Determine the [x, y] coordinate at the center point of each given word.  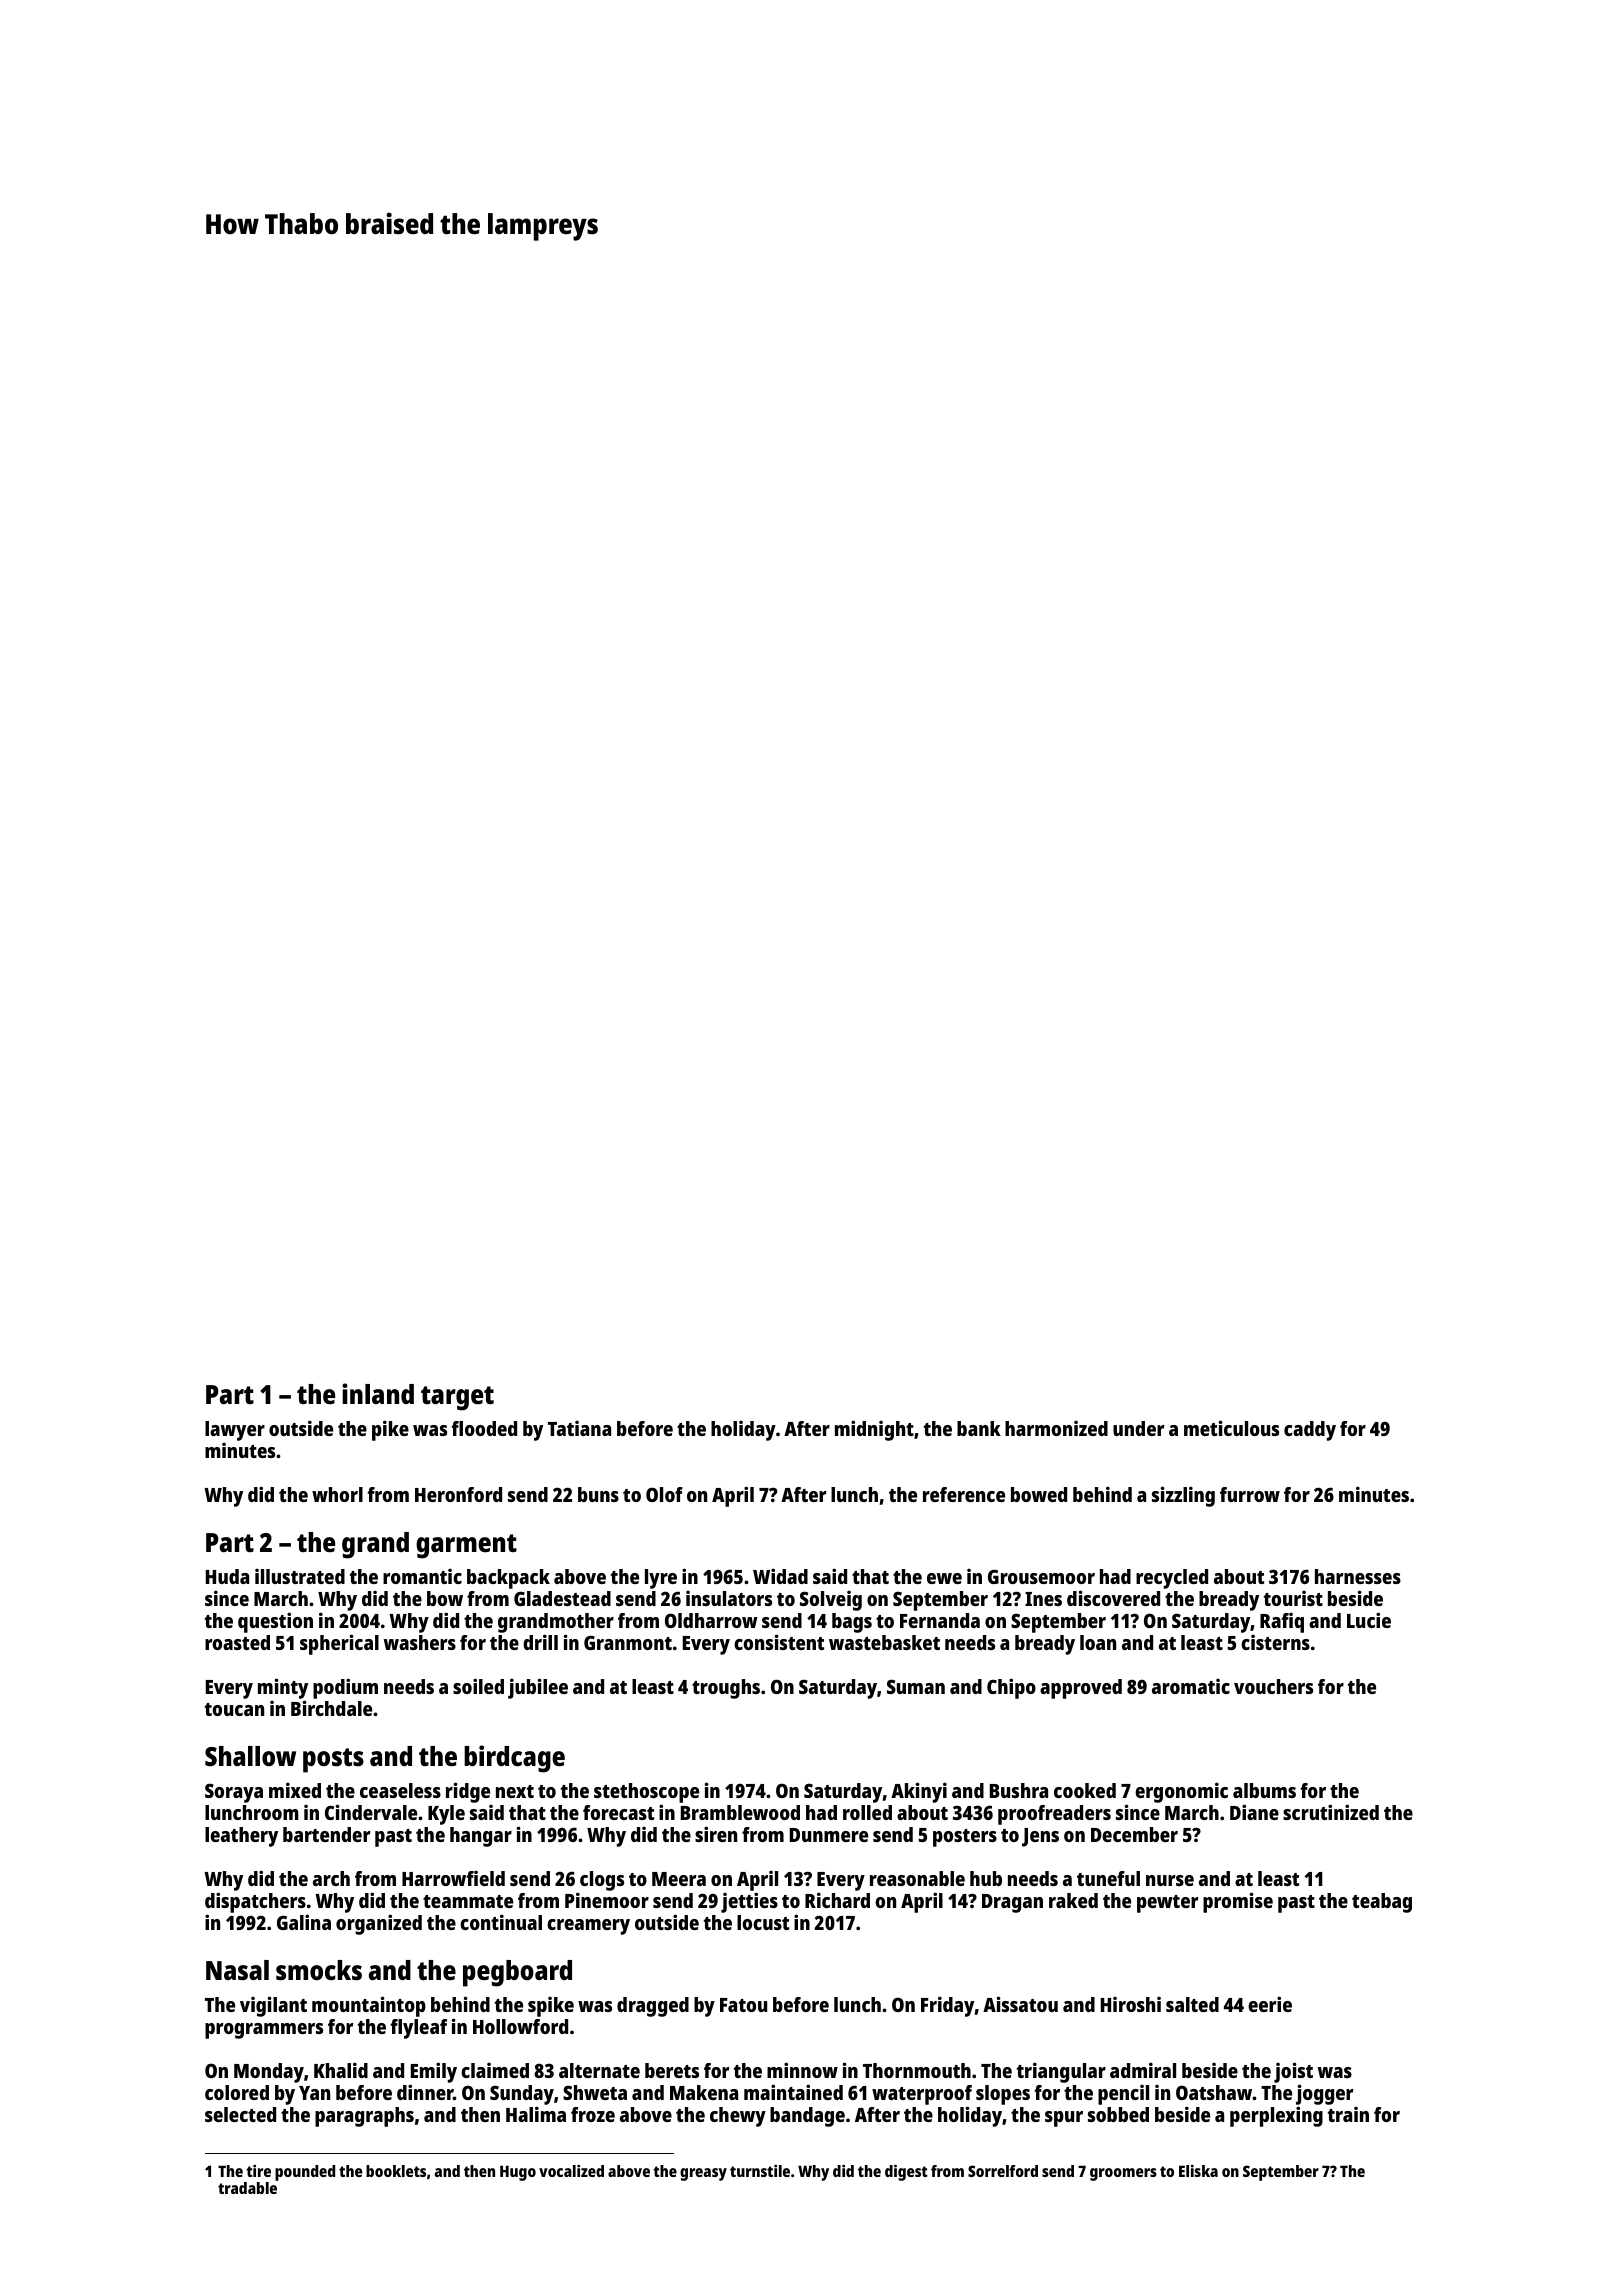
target [457, 1398]
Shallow [250, 1756]
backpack [508, 1579]
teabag [1382, 1903]
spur [1064, 2119]
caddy [1310, 1431]
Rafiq [1282, 1623]
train [1348, 2114]
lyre [661, 1579]
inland [378, 1393]
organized [379, 1924]
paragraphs [364, 2117]
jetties [749, 1902]
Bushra [1019, 1790]
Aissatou [1020, 2004]
